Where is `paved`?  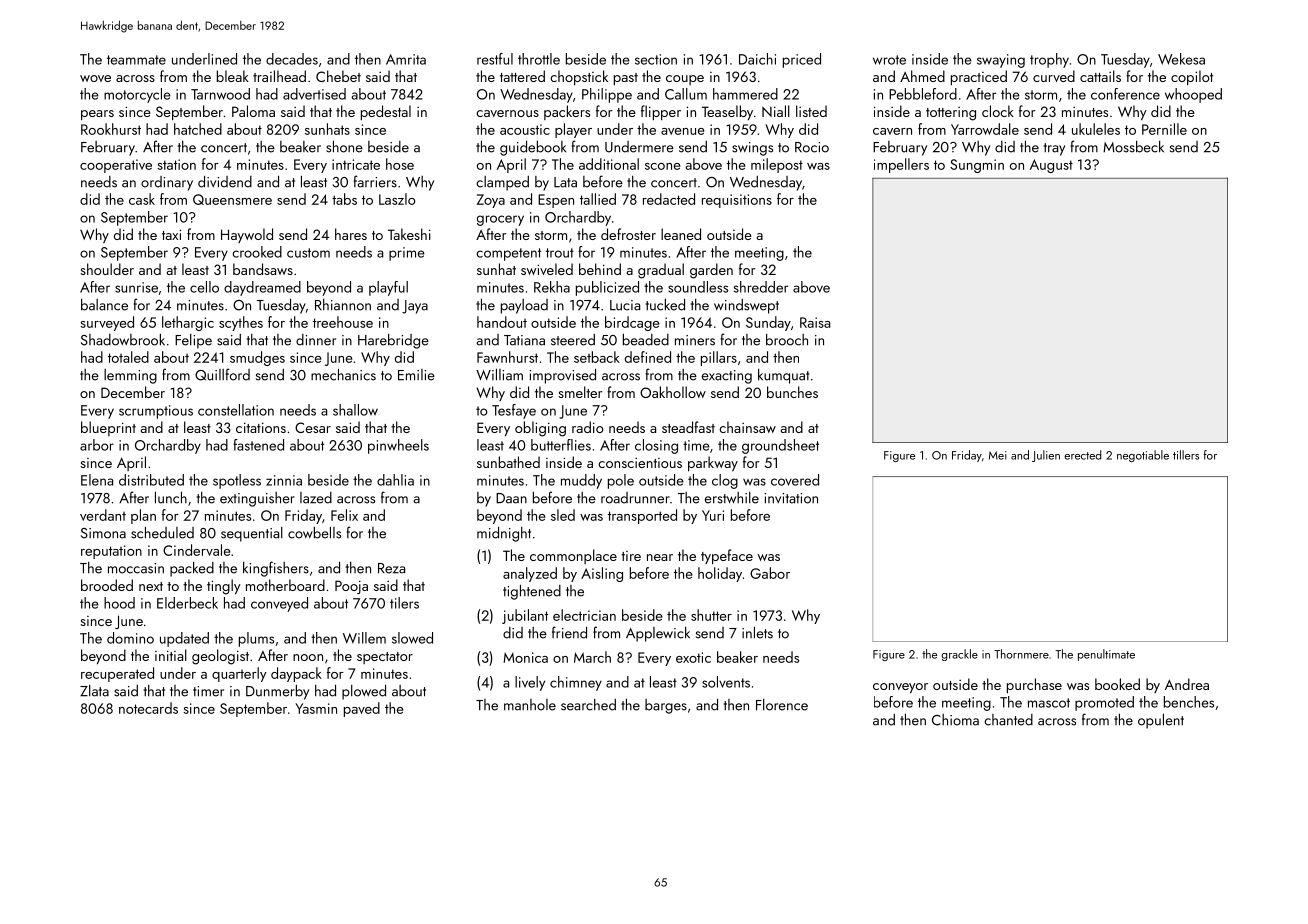
paved is located at coordinates (362, 709).
